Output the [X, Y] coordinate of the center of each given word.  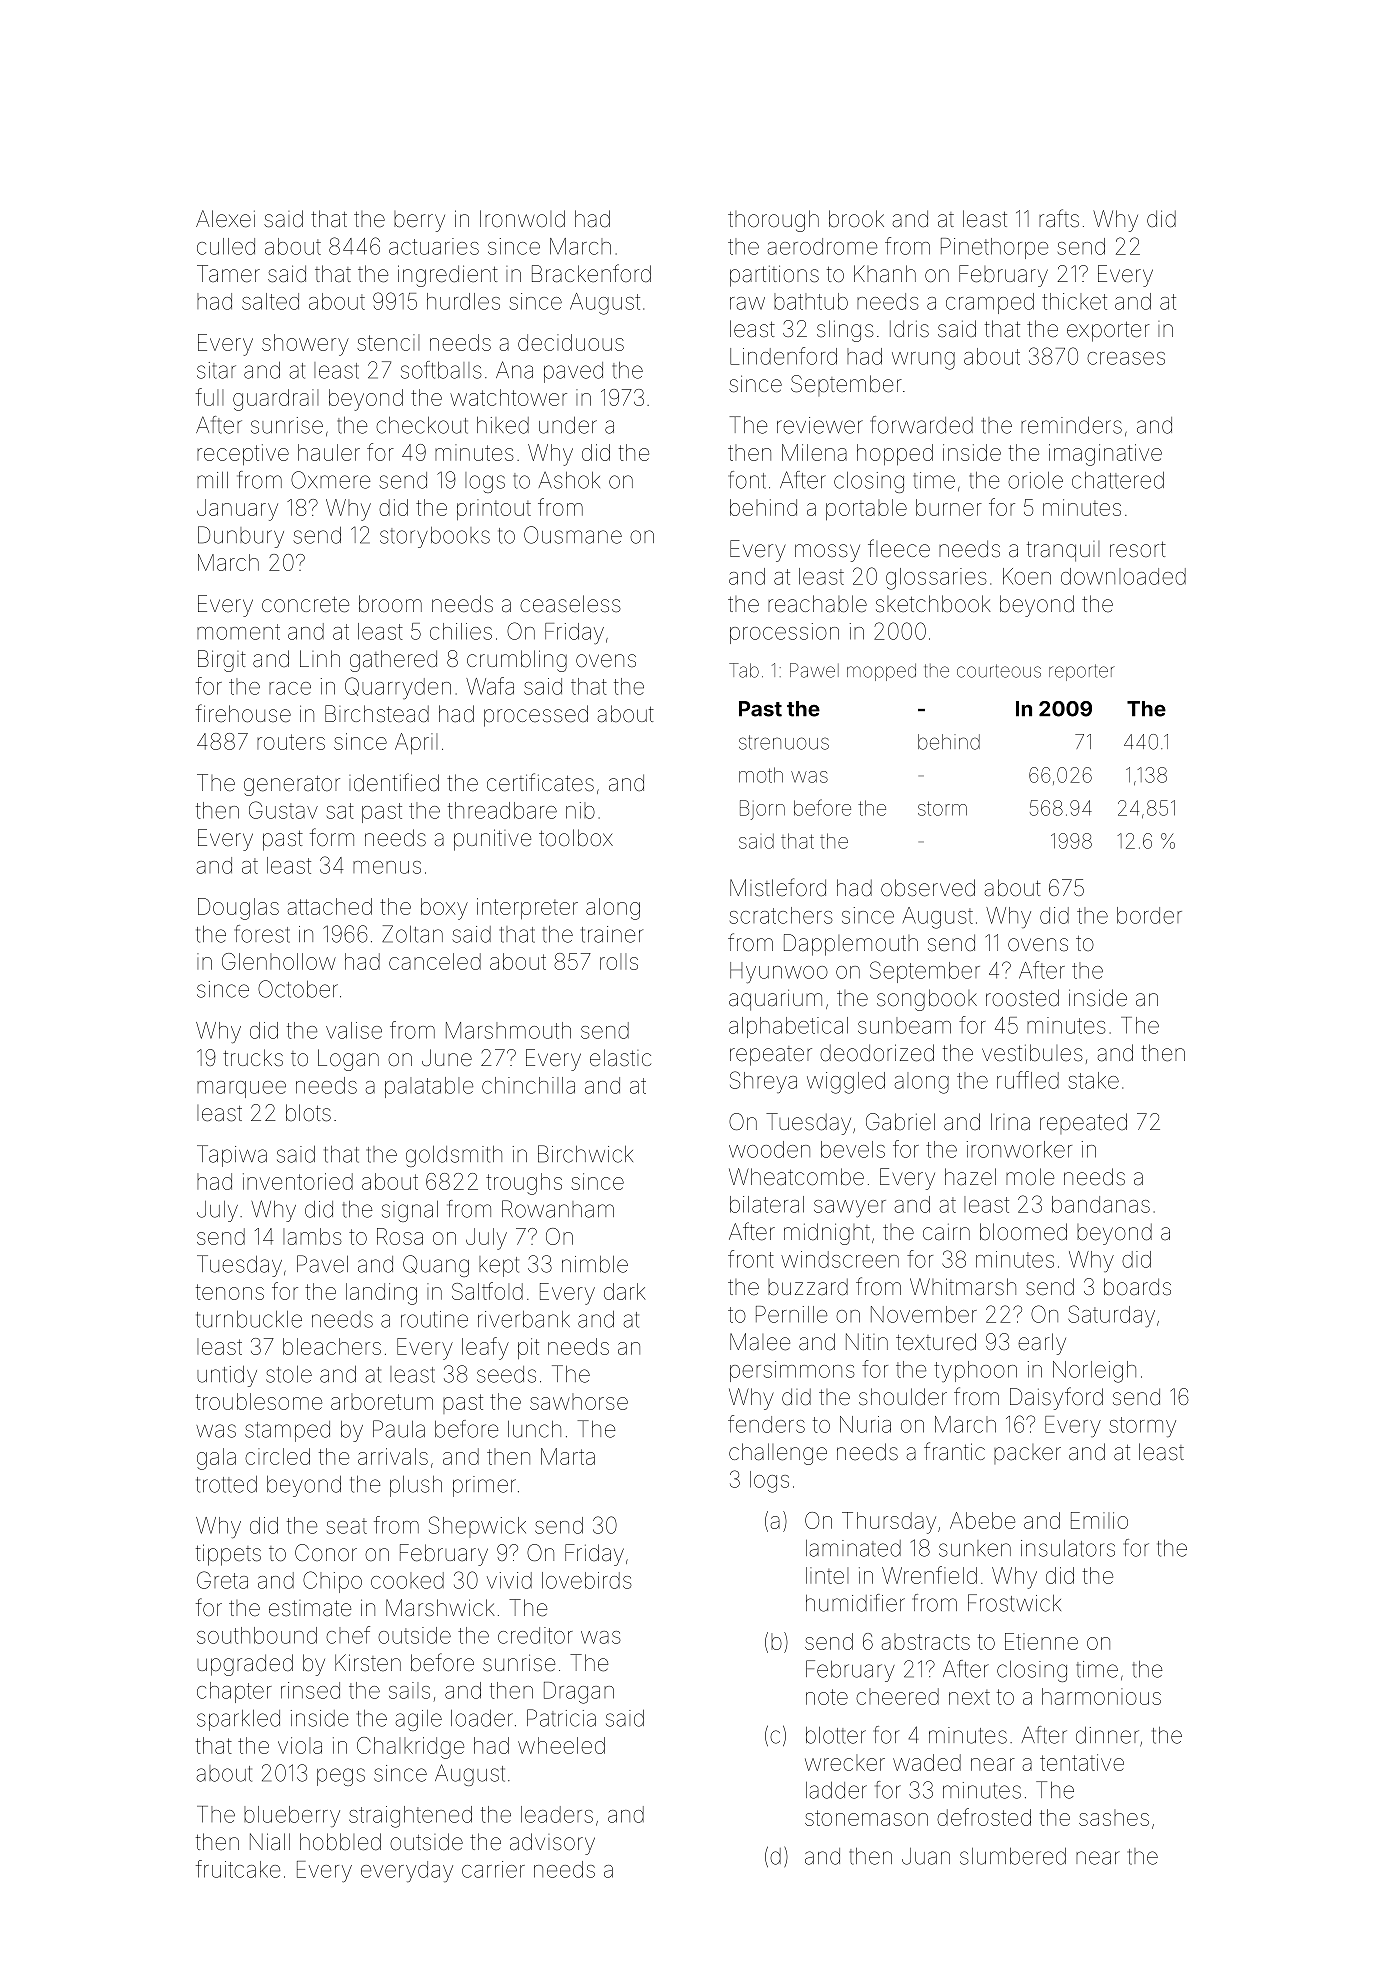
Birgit [222, 661]
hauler [329, 452]
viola [300, 1745]
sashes [1114, 1817]
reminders [1071, 425]
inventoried [298, 1181]
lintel [827, 1575]
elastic [620, 1058]
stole [289, 1374]
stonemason [866, 1818]
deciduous [571, 342]
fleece [899, 548]
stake [1094, 1080]
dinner [1107, 1735]
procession [784, 633]
